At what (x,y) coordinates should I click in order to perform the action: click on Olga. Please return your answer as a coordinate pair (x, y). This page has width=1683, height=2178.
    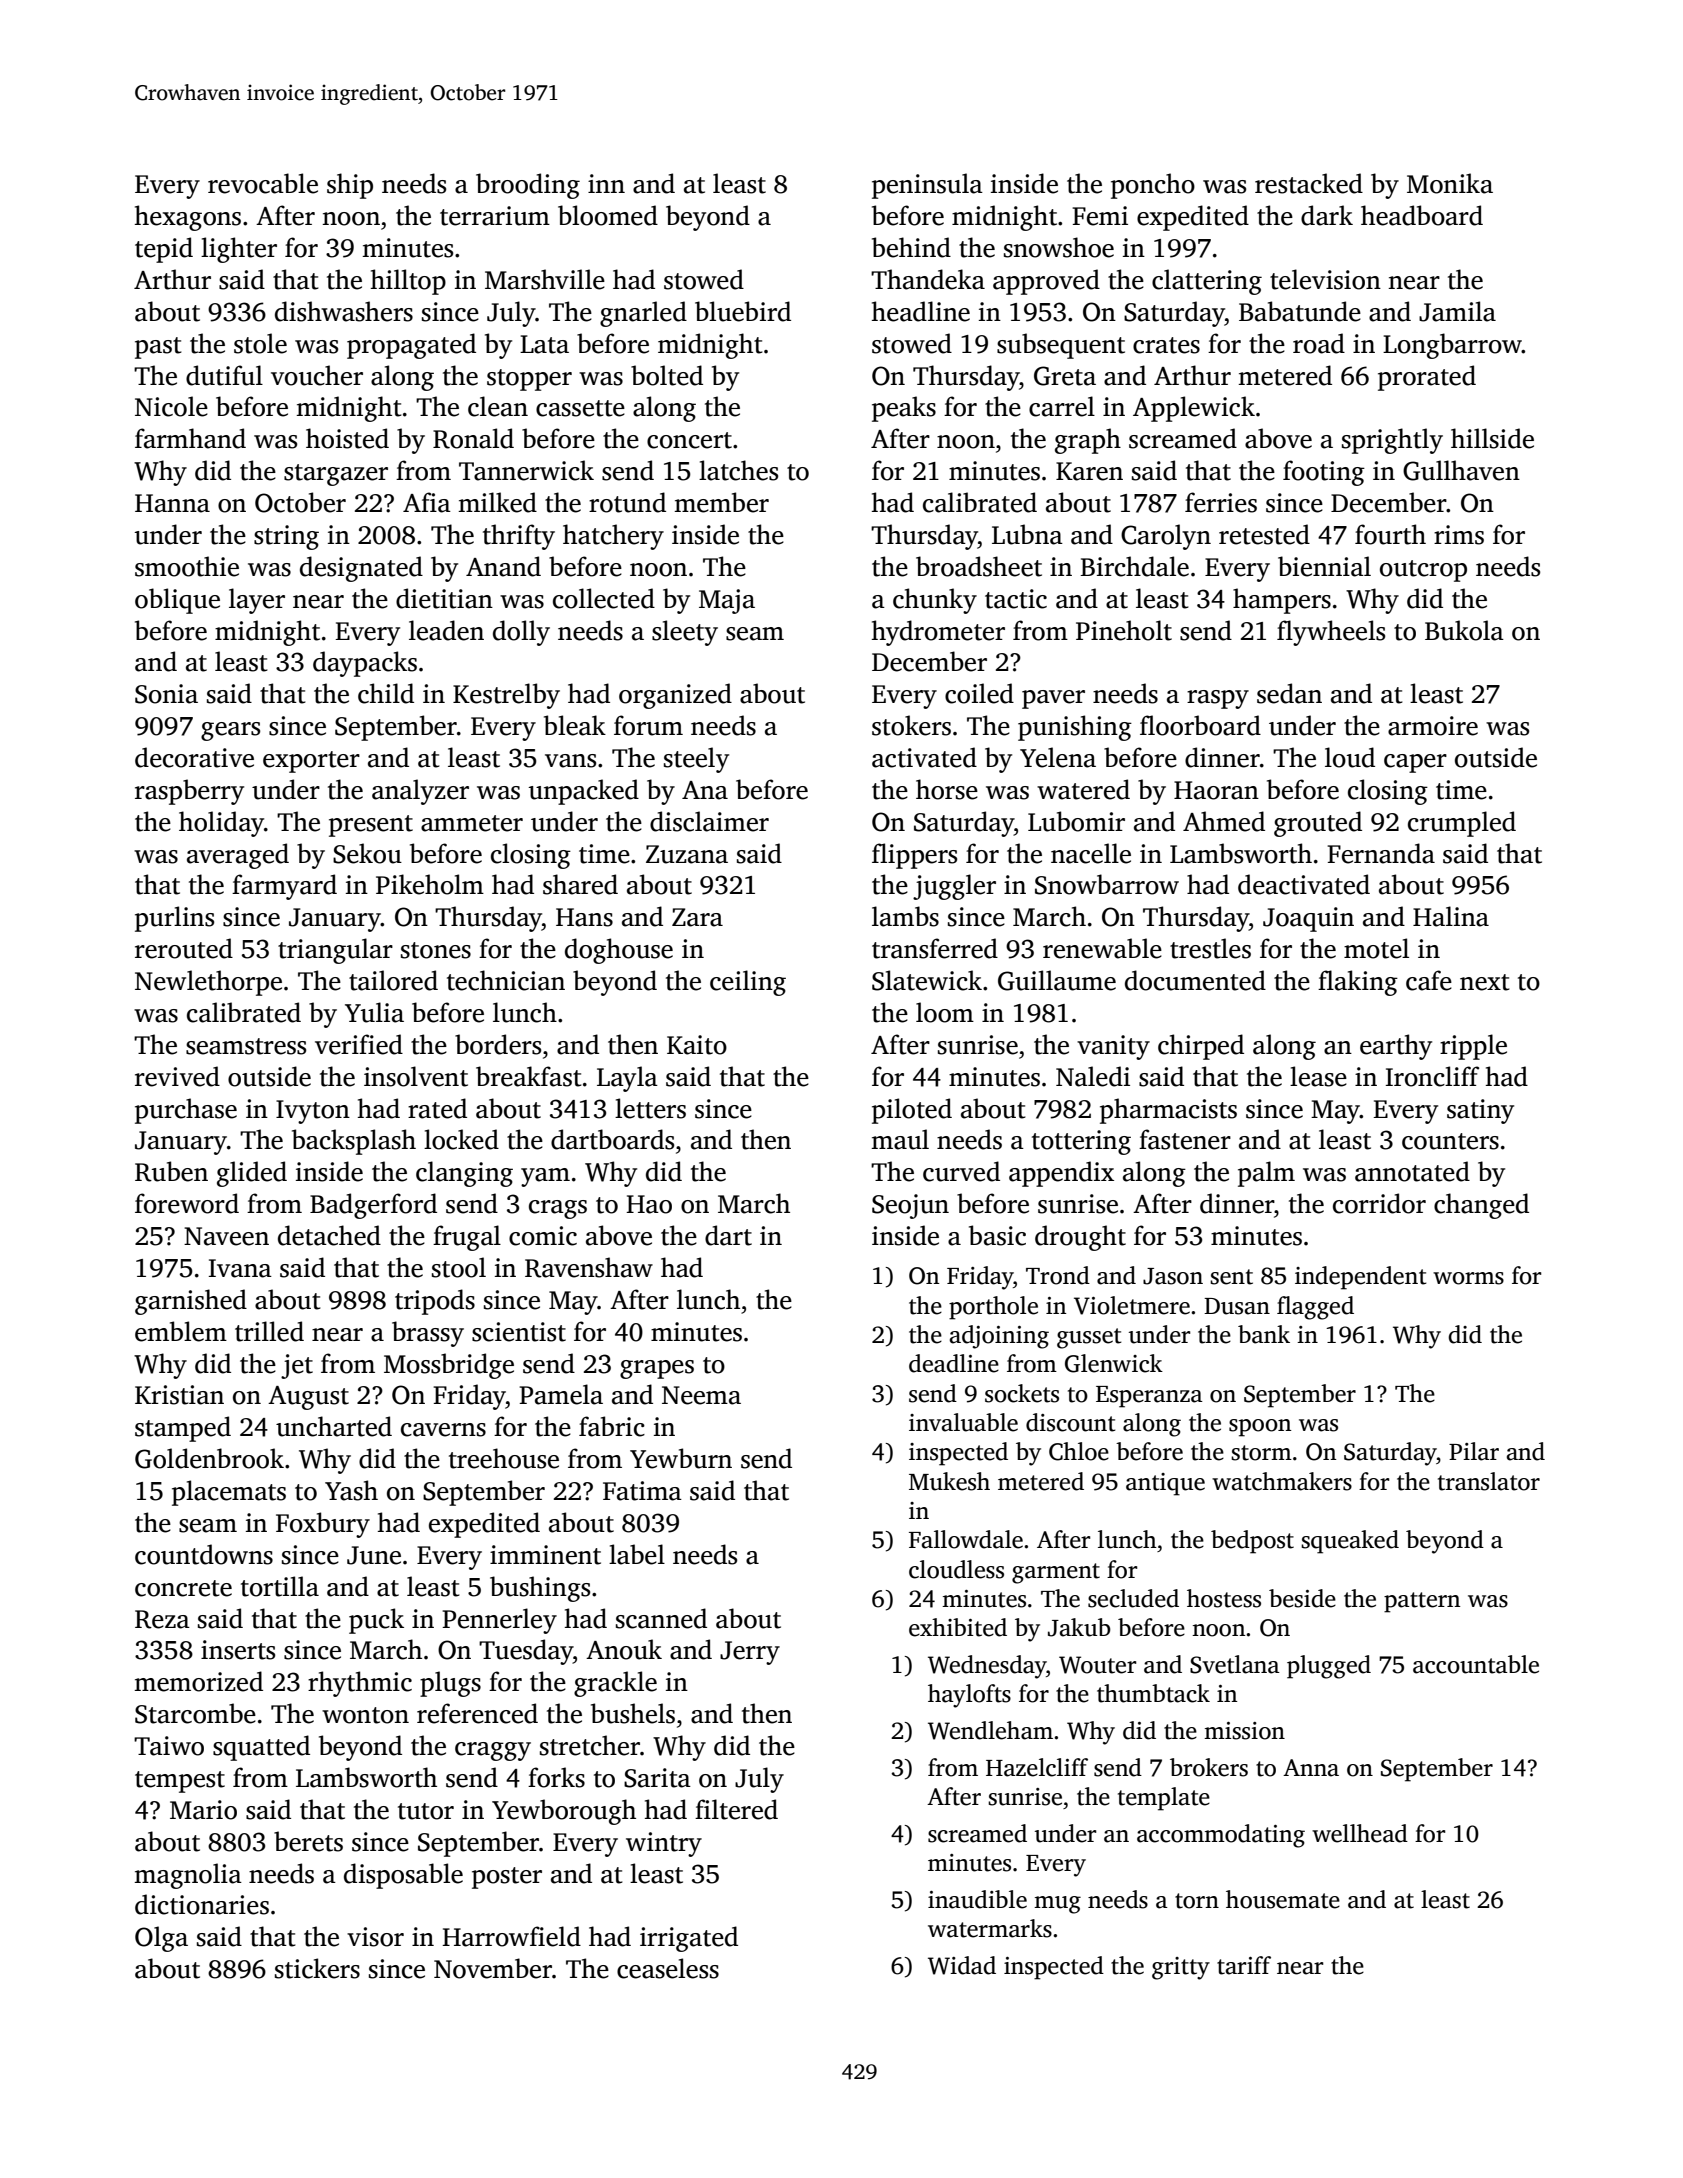
    Looking at the image, I should click on (161, 1939).
